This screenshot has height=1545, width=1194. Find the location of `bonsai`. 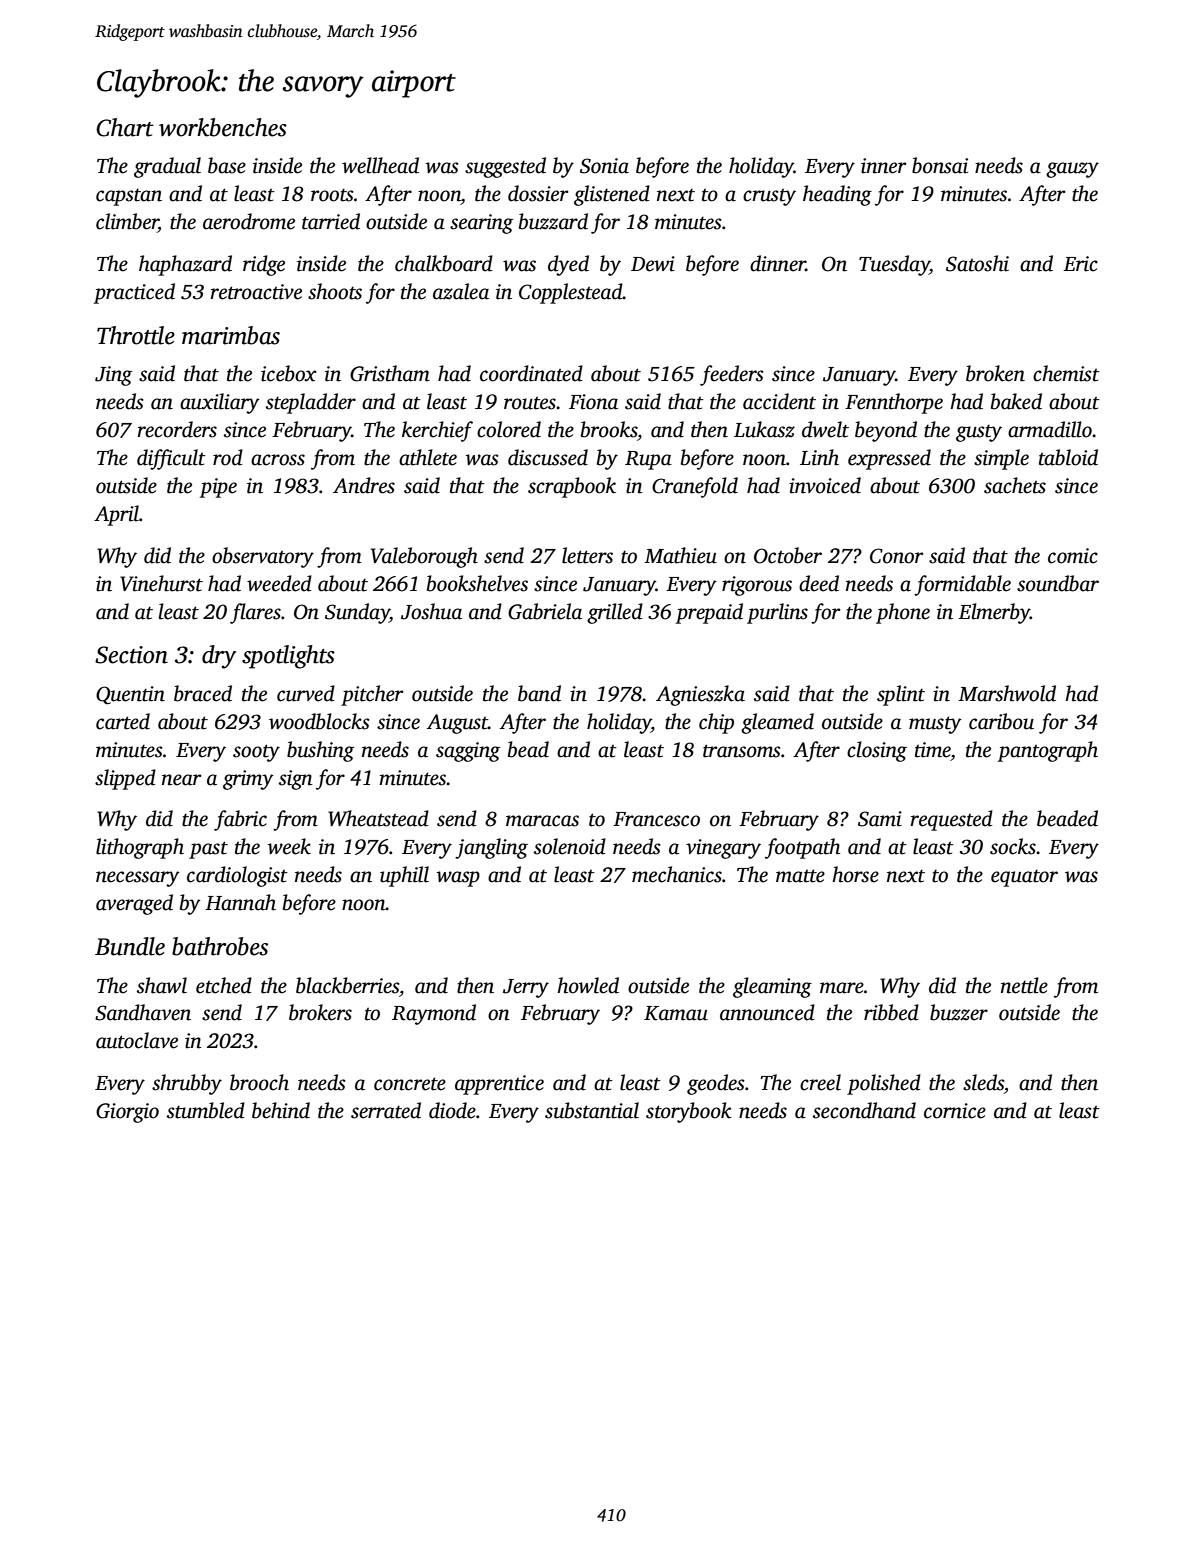

bonsai is located at coordinates (940, 165).
